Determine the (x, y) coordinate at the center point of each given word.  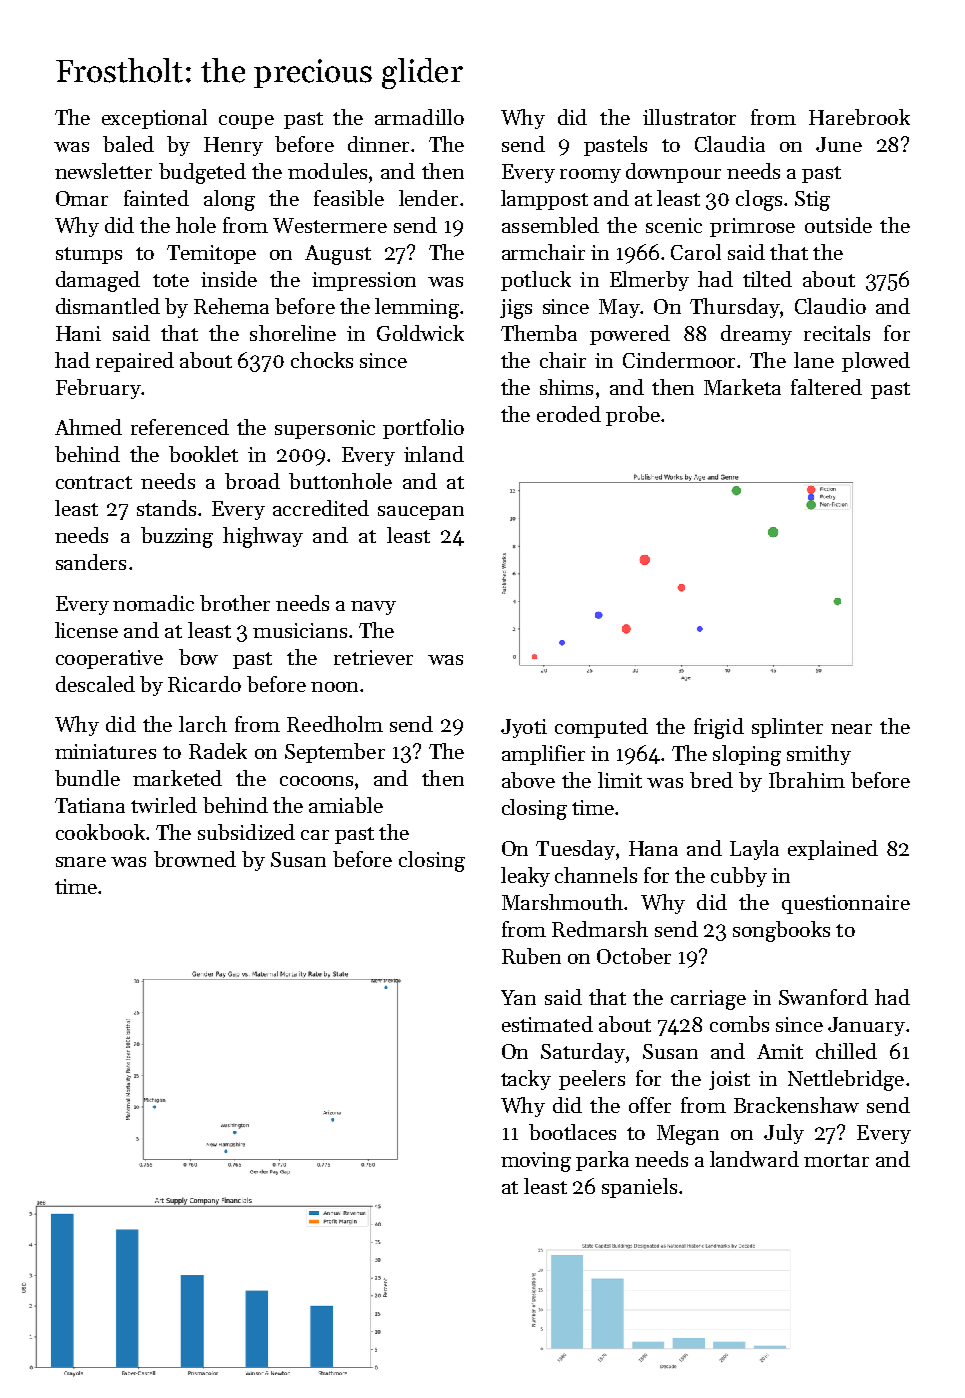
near (851, 729)
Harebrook (859, 117)
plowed (876, 362)
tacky (526, 1080)
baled (128, 144)
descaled (95, 684)
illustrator (689, 117)
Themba (539, 333)
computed (601, 728)
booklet (203, 454)
